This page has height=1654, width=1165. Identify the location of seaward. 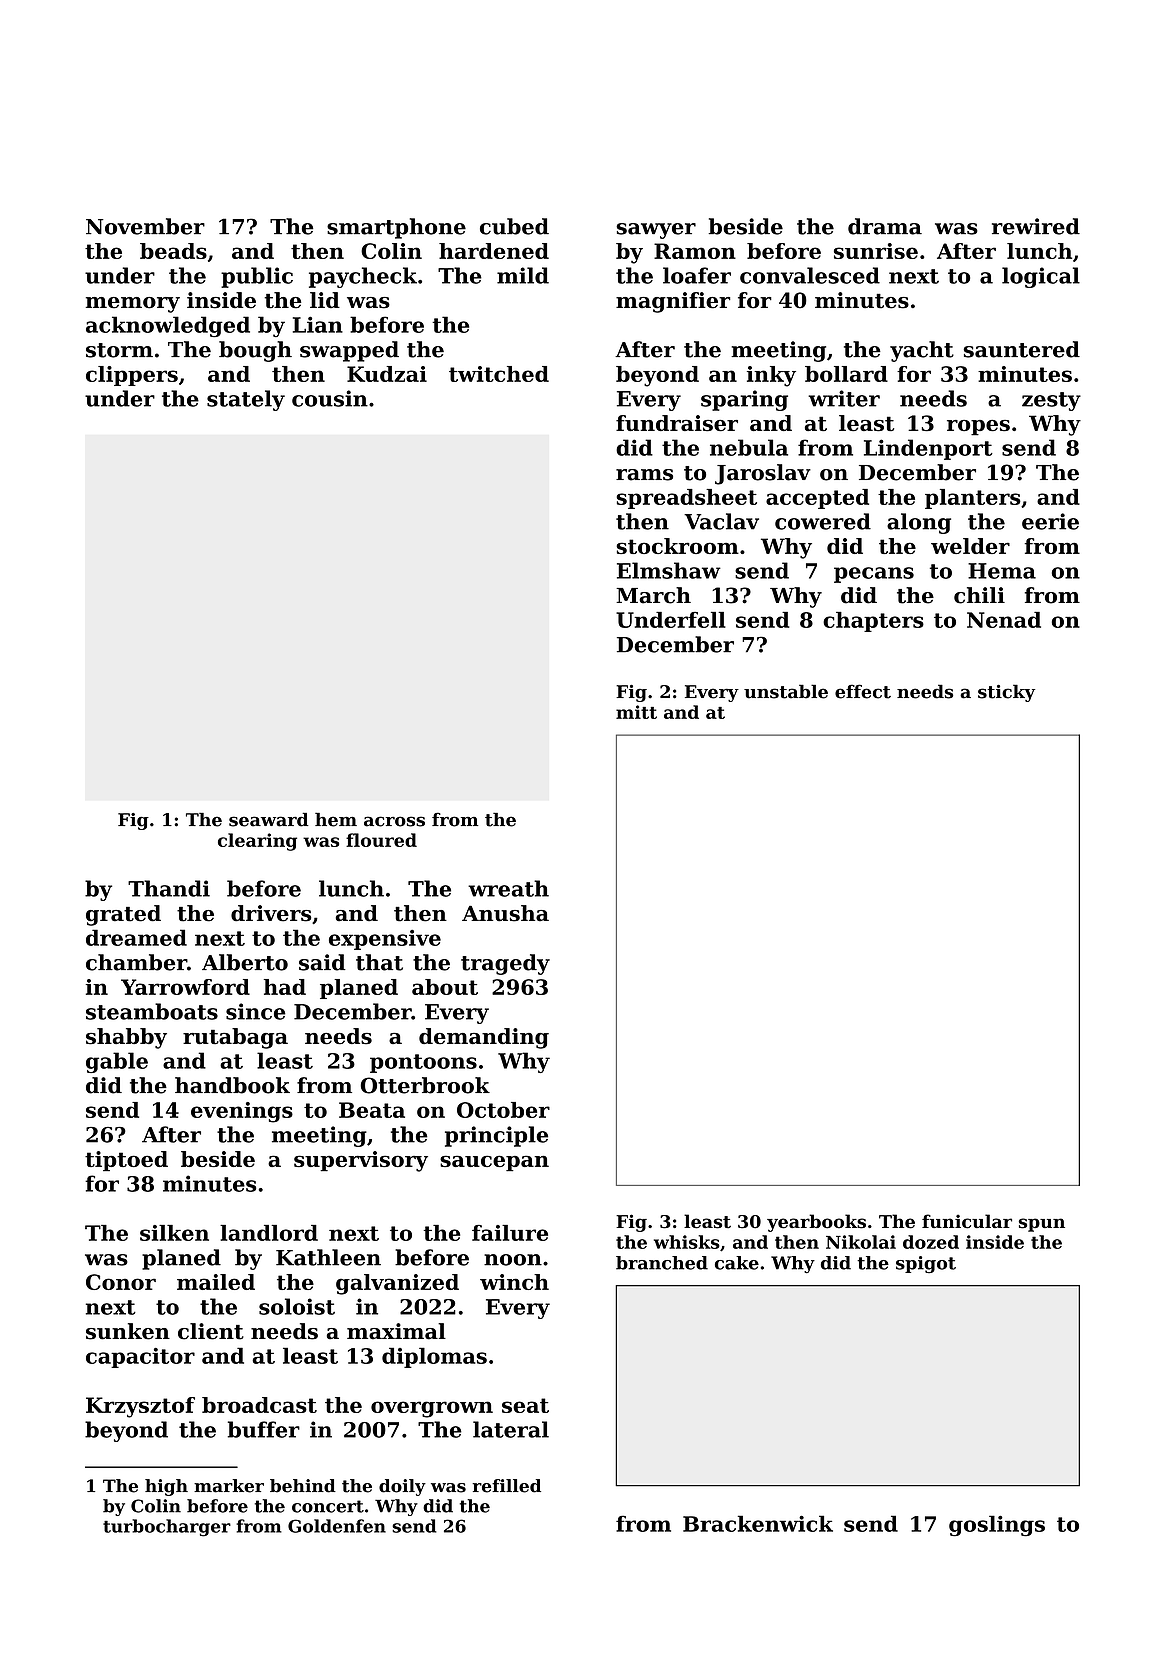
(269, 819).
